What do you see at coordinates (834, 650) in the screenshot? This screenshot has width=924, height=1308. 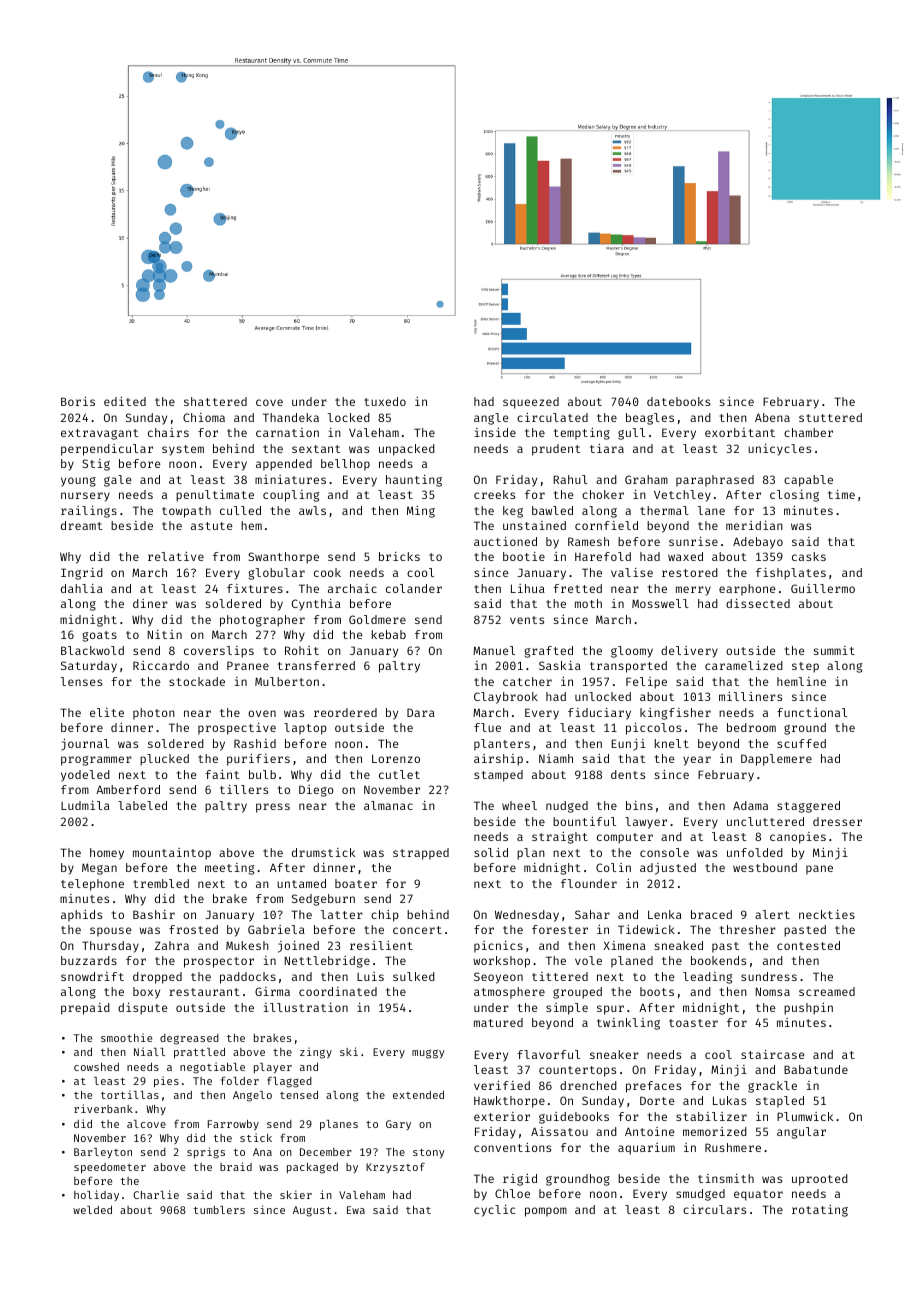 I see `summit` at bounding box center [834, 650].
